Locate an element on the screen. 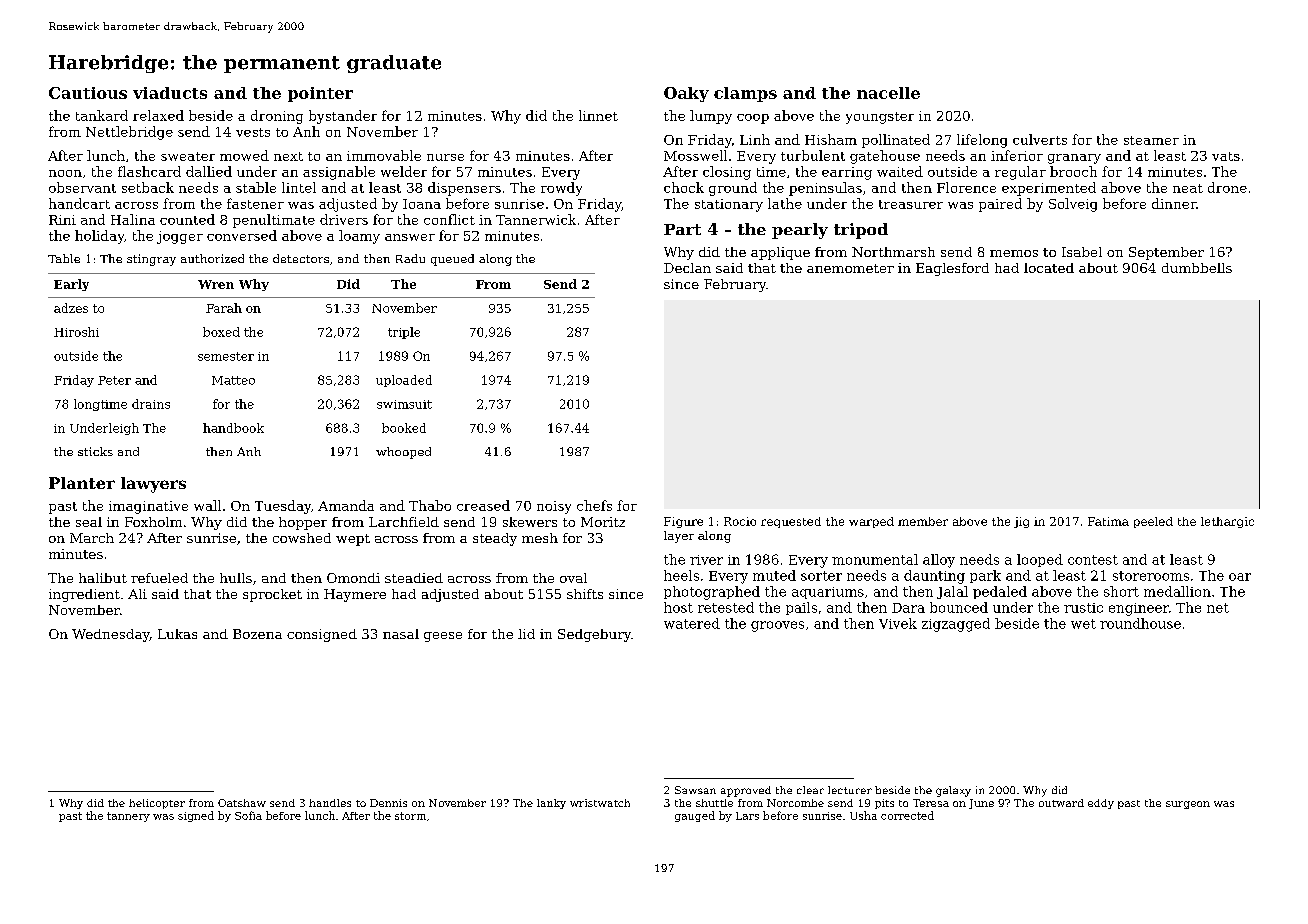 This screenshot has height=924, width=1308. Sedgebury is located at coordinates (594, 635).
